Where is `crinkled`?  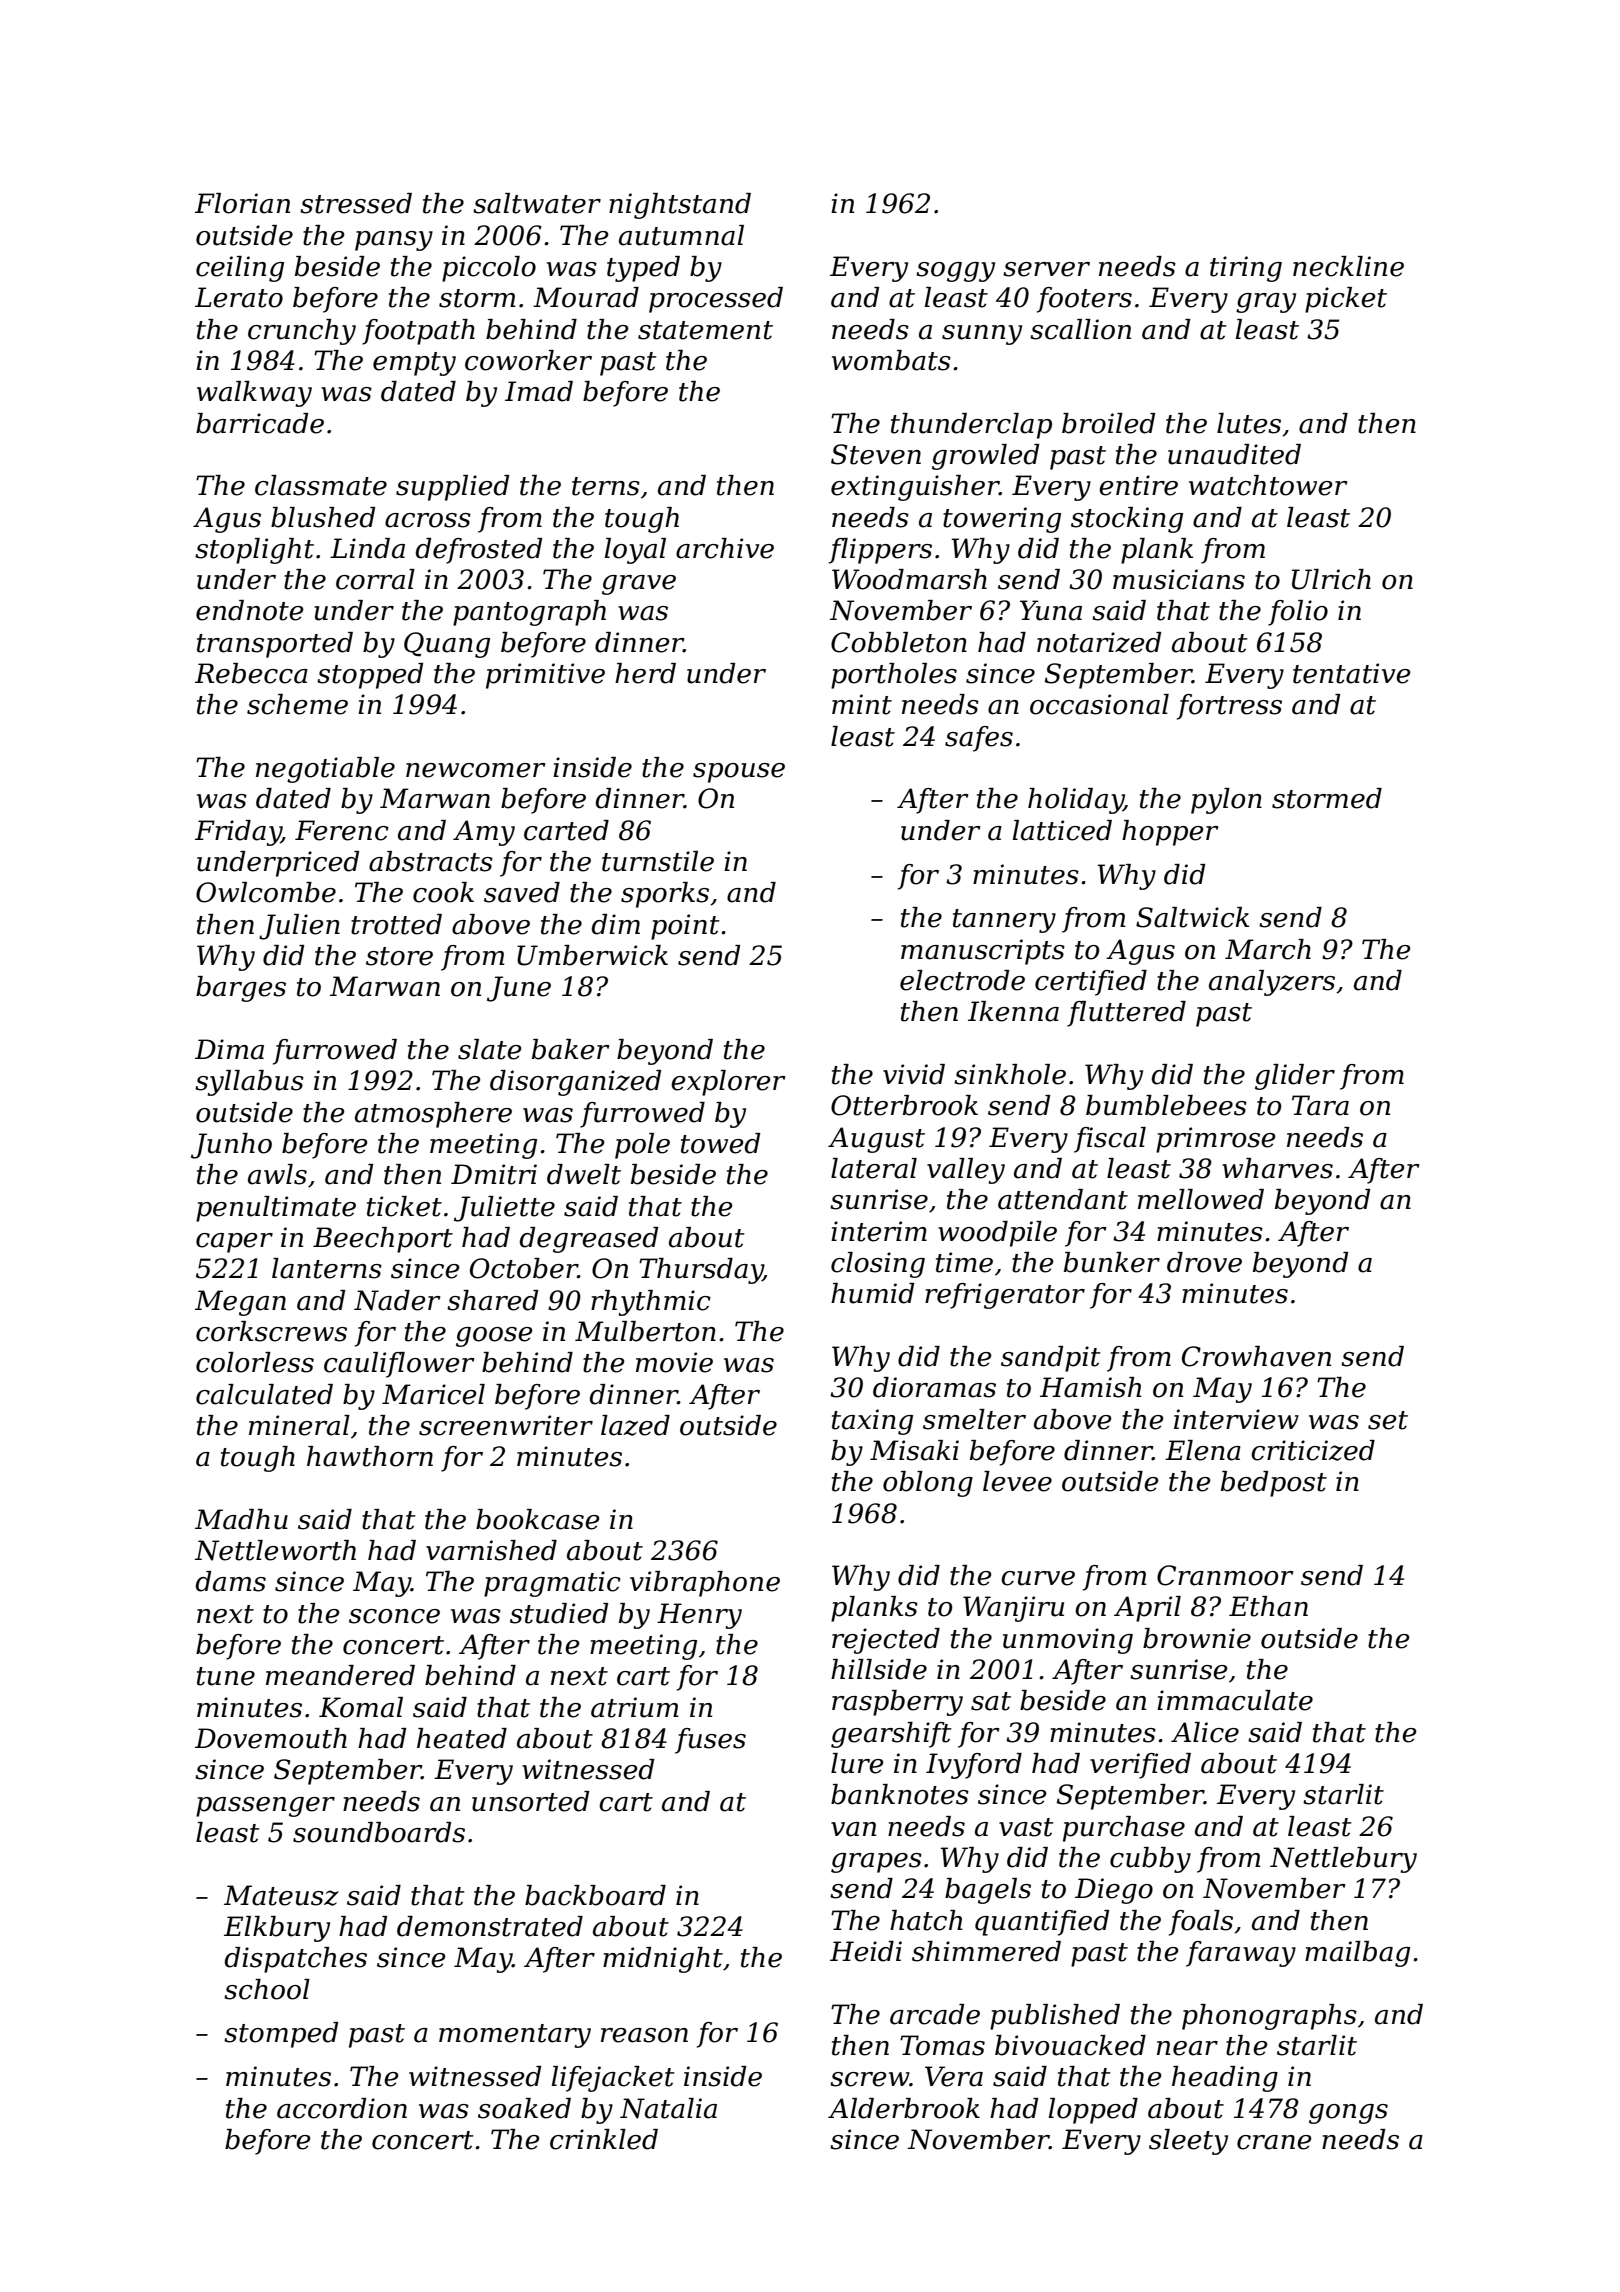 crinkled is located at coordinates (604, 2139).
